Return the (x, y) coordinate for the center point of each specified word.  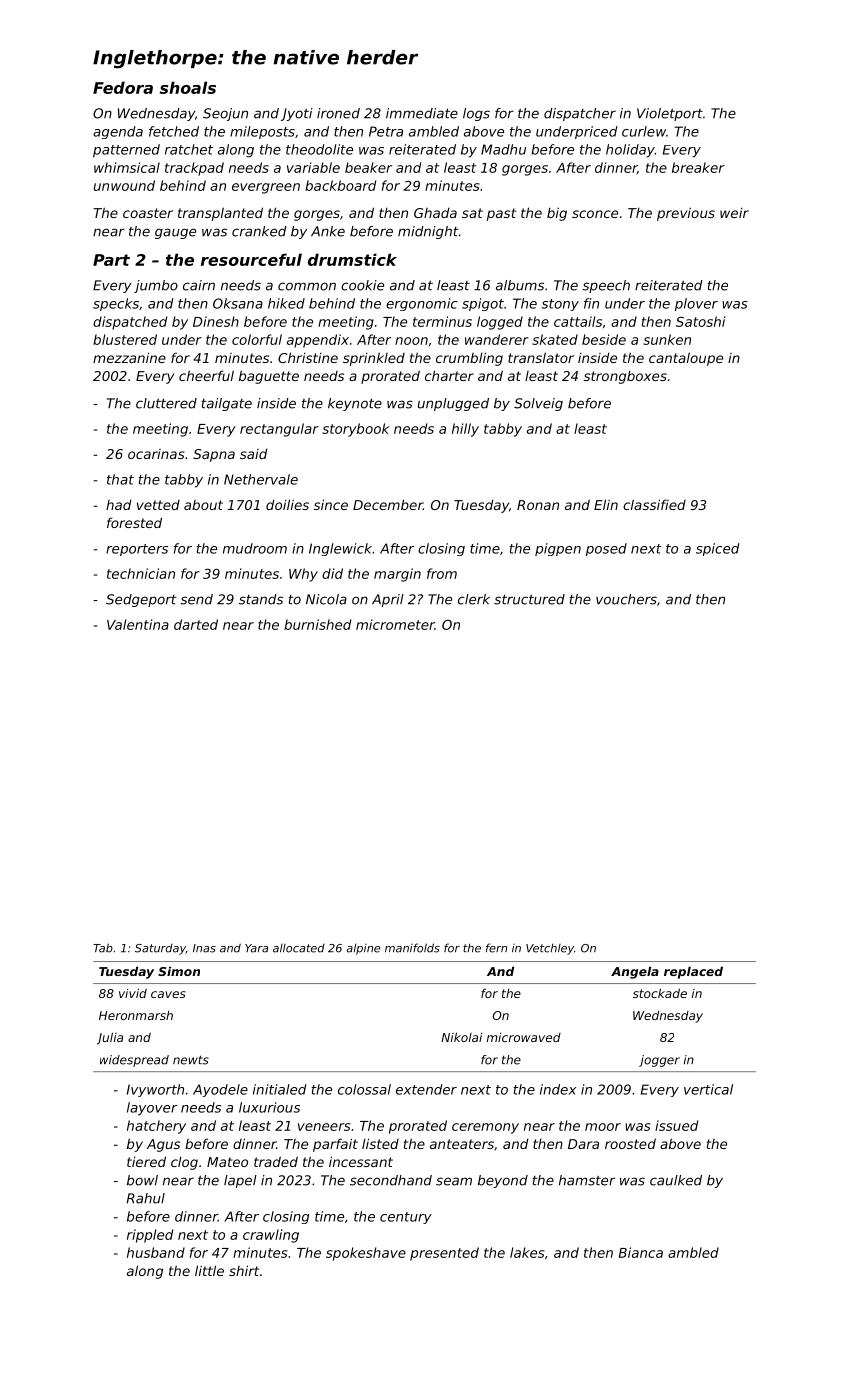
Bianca (641, 1252)
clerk (474, 599)
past (501, 214)
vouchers (626, 599)
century (406, 1218)
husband (156, 1252)
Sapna (214, 455)
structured (529, 599)
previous (686, 214)
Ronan (538, 505)
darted (196, 624)
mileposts (262, 132)
